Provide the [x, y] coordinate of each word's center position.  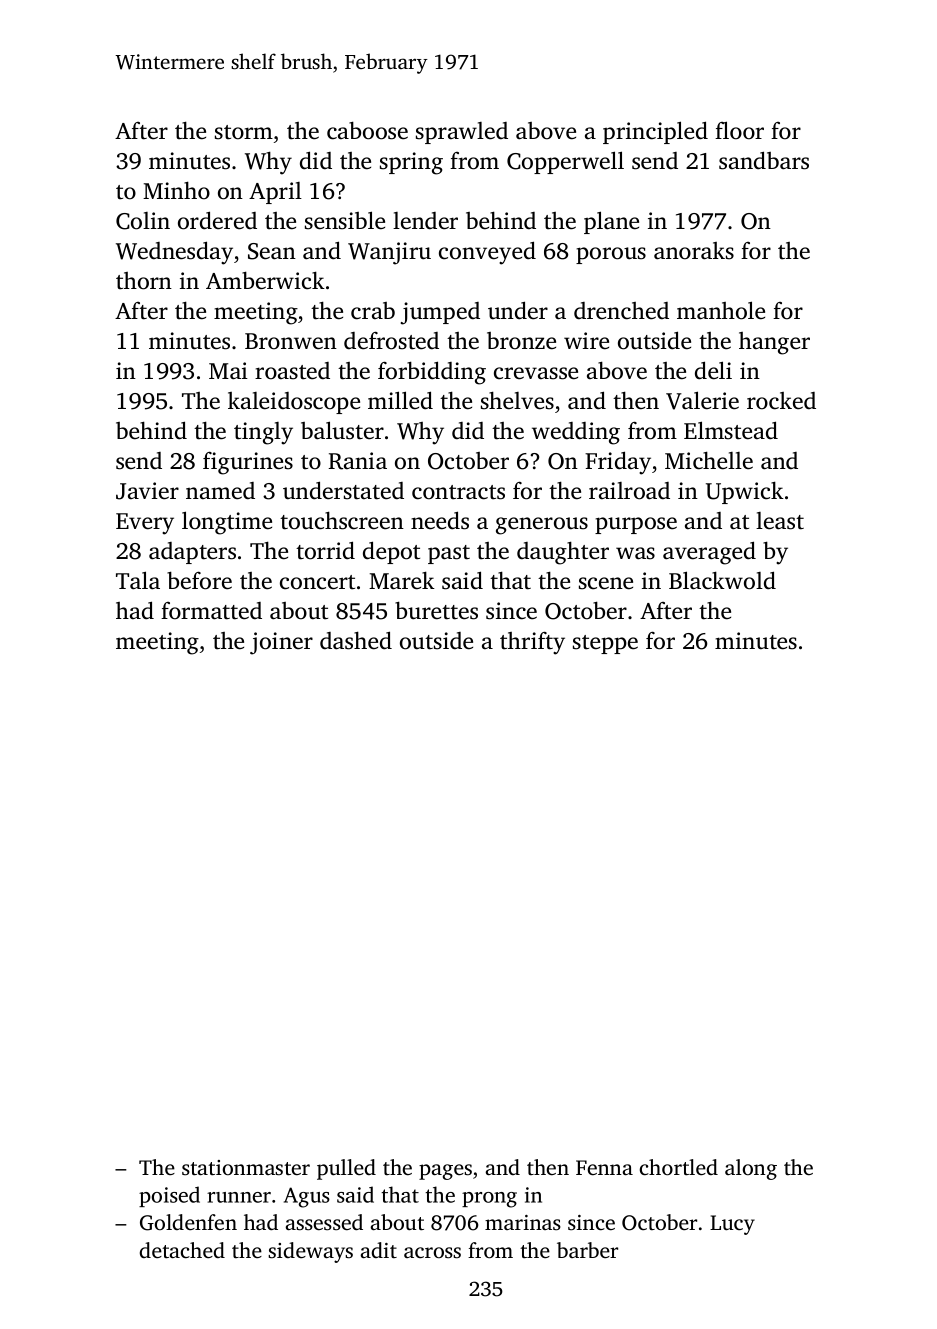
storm [244, 132]
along [751, 1169]
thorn [144, 281]
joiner [281, 643]
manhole [721, 310]
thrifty [532, 643]
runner [239, 1197]
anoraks [694, 251]
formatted [211, 611]
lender [425, 221]
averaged [709, 553]
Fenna [604, 1167]
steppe [605, 644]
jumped [440, 313]
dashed [356, 640]
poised [169, 1196]
